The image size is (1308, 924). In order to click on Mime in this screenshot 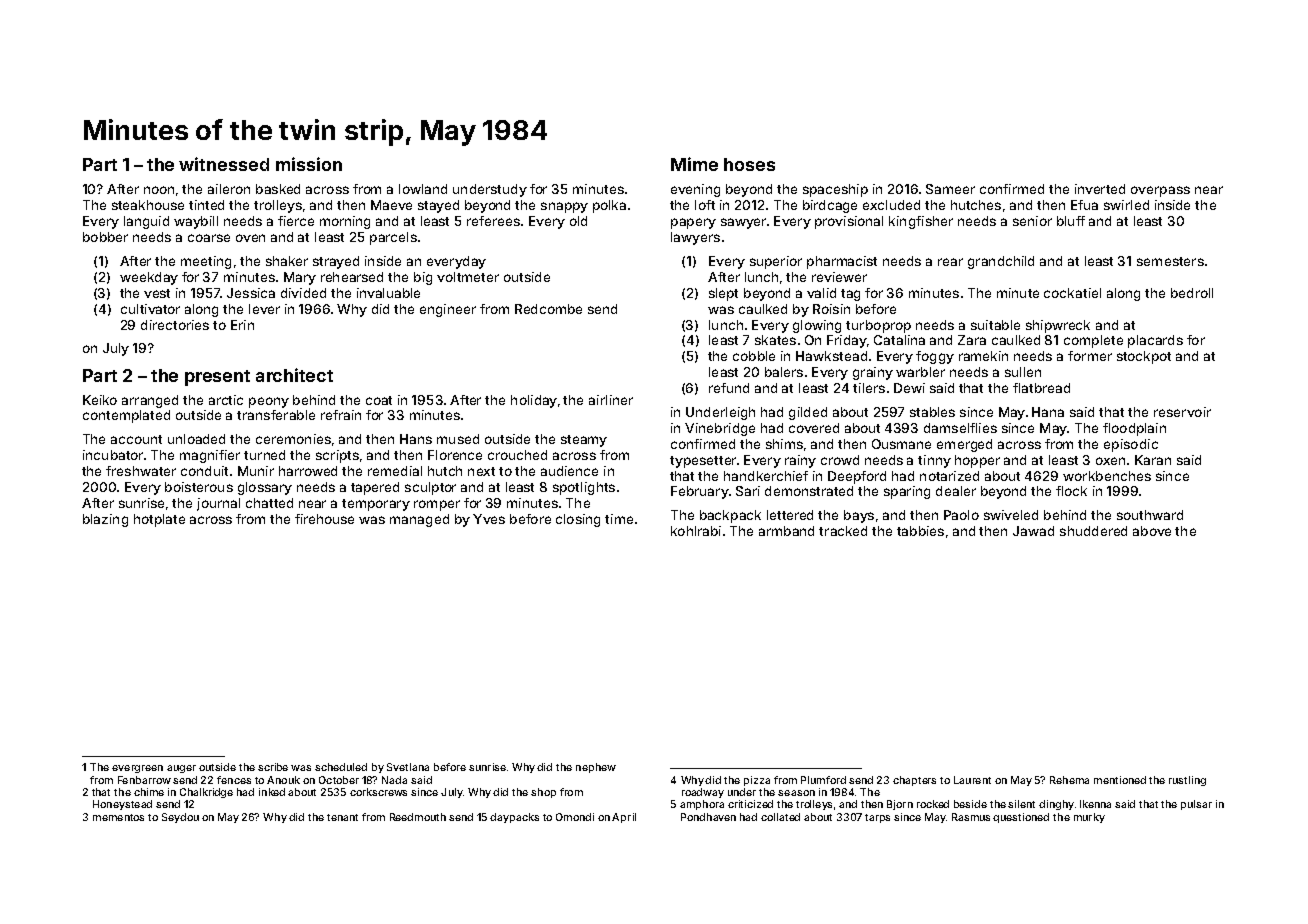, I will do `click(694, 164)`.
